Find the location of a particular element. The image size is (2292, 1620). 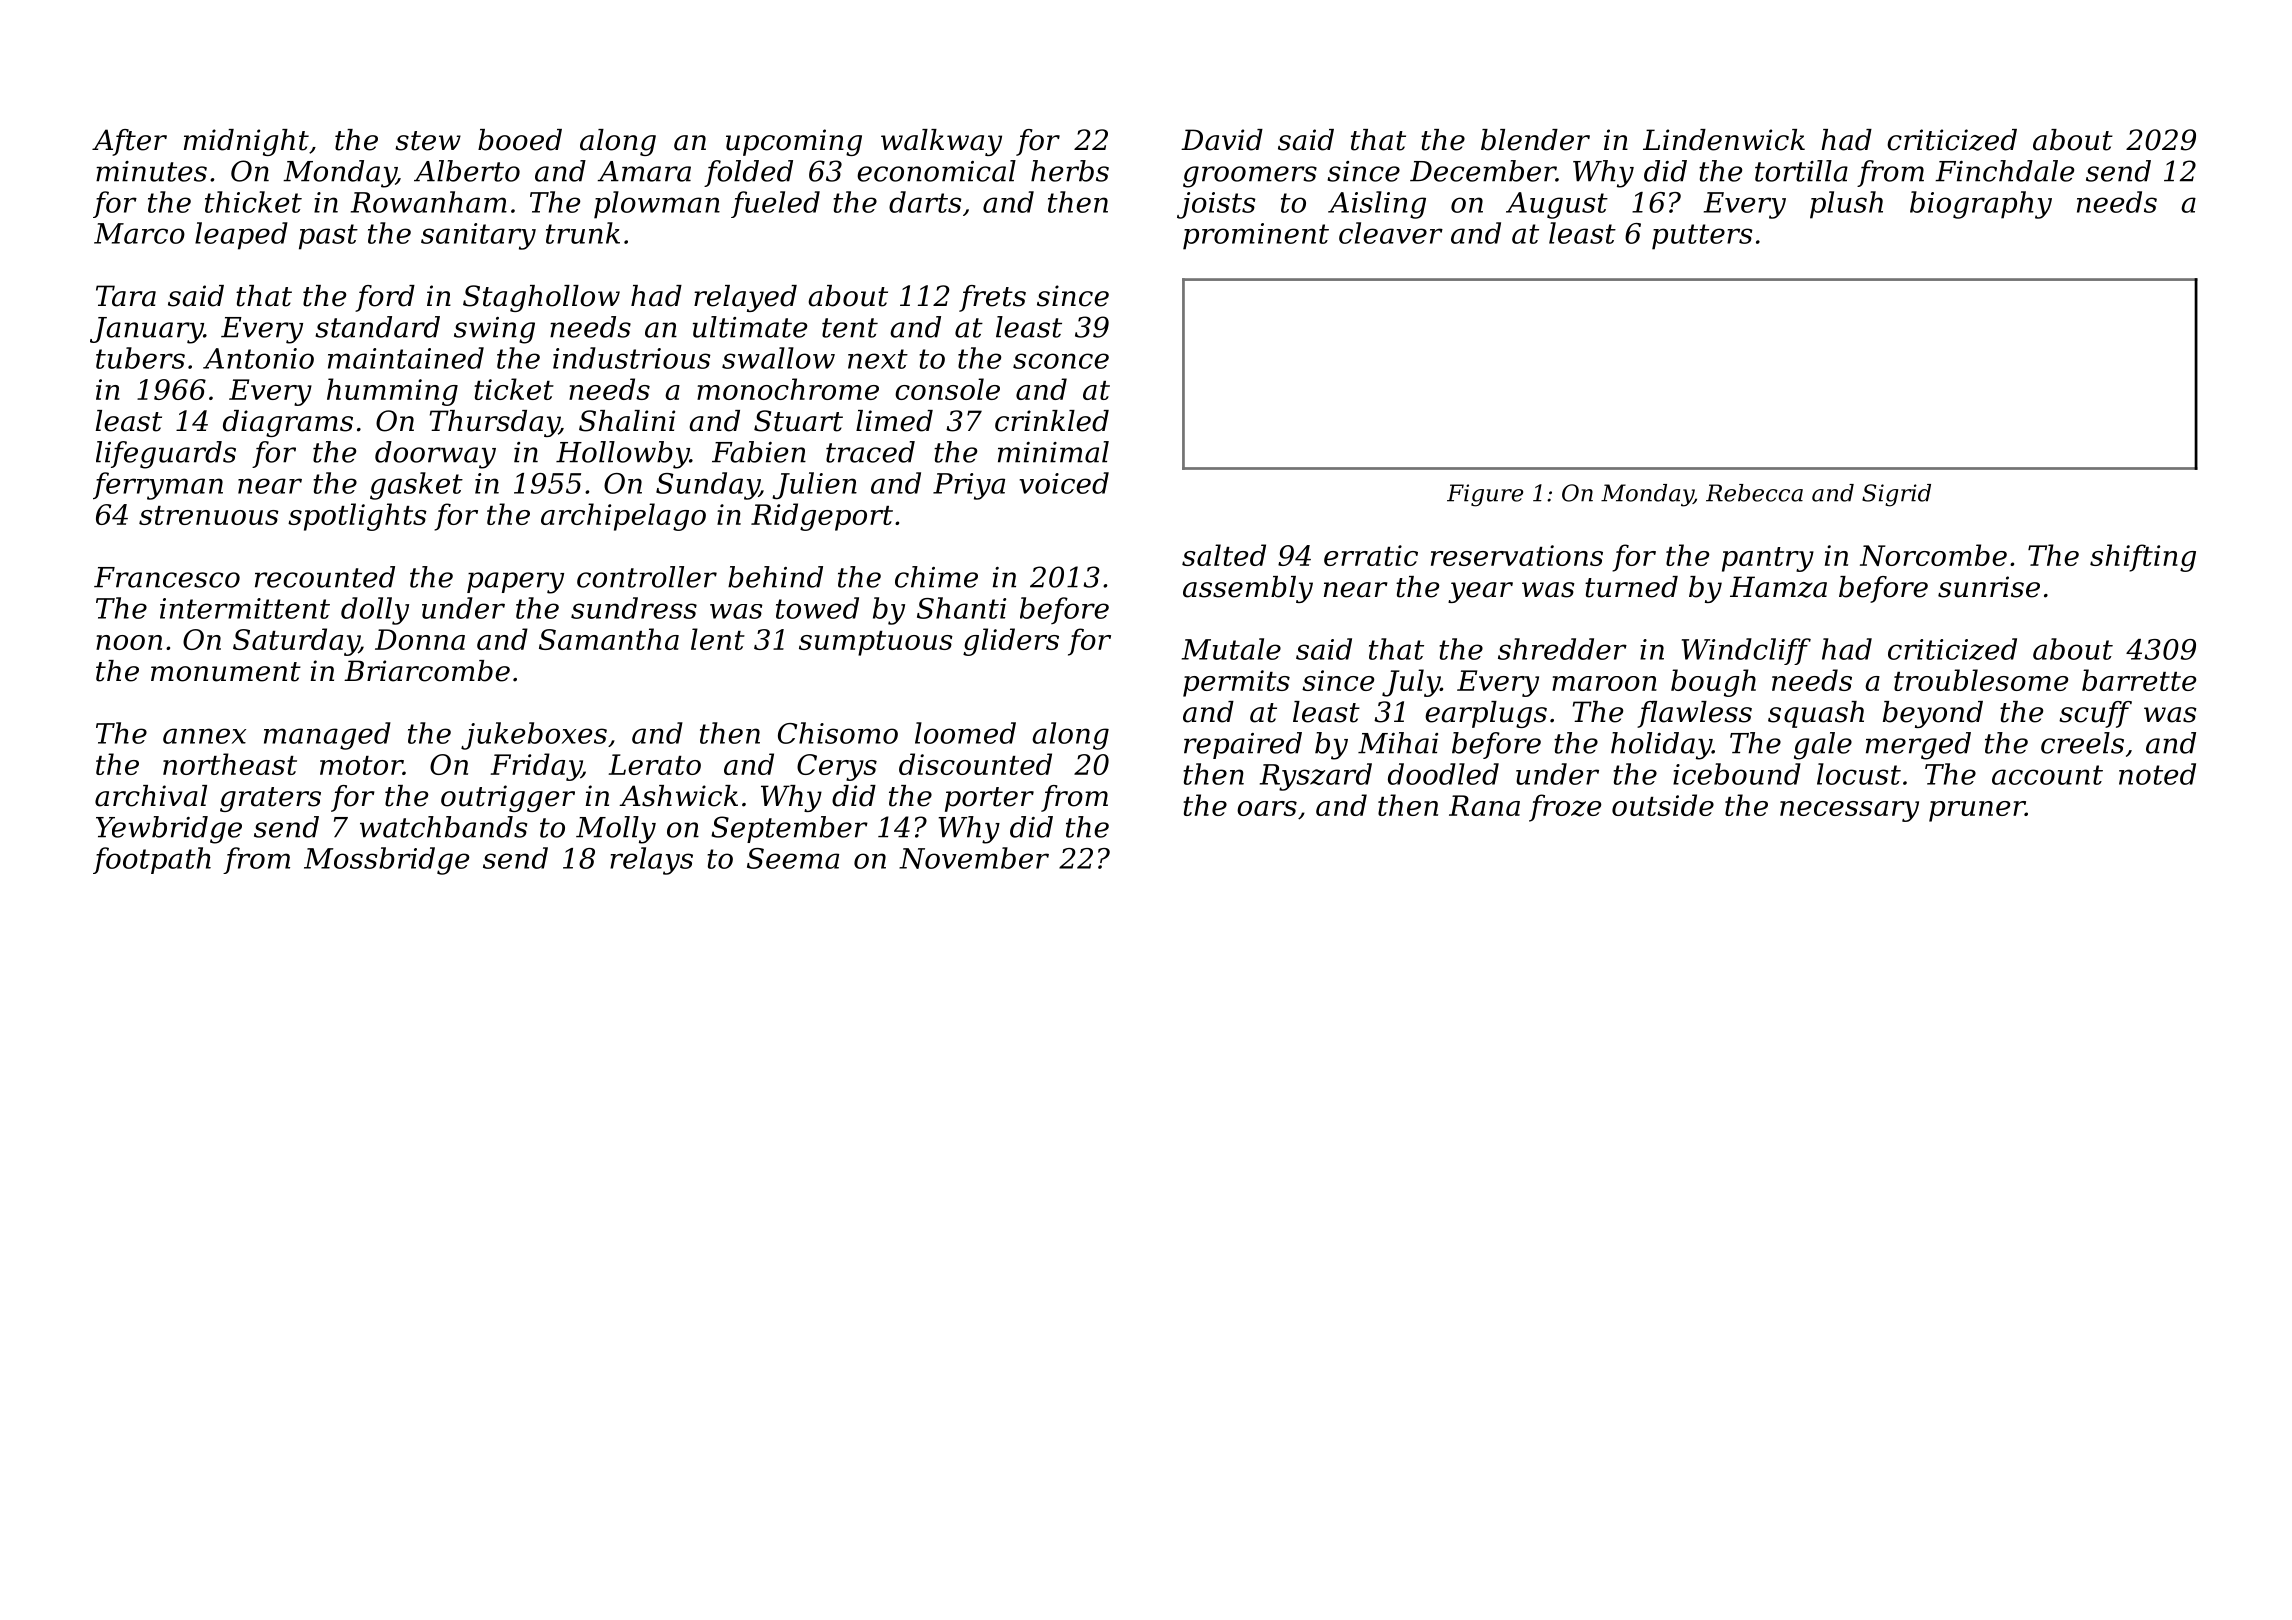

doorway is located at coordinates (435, 455).
